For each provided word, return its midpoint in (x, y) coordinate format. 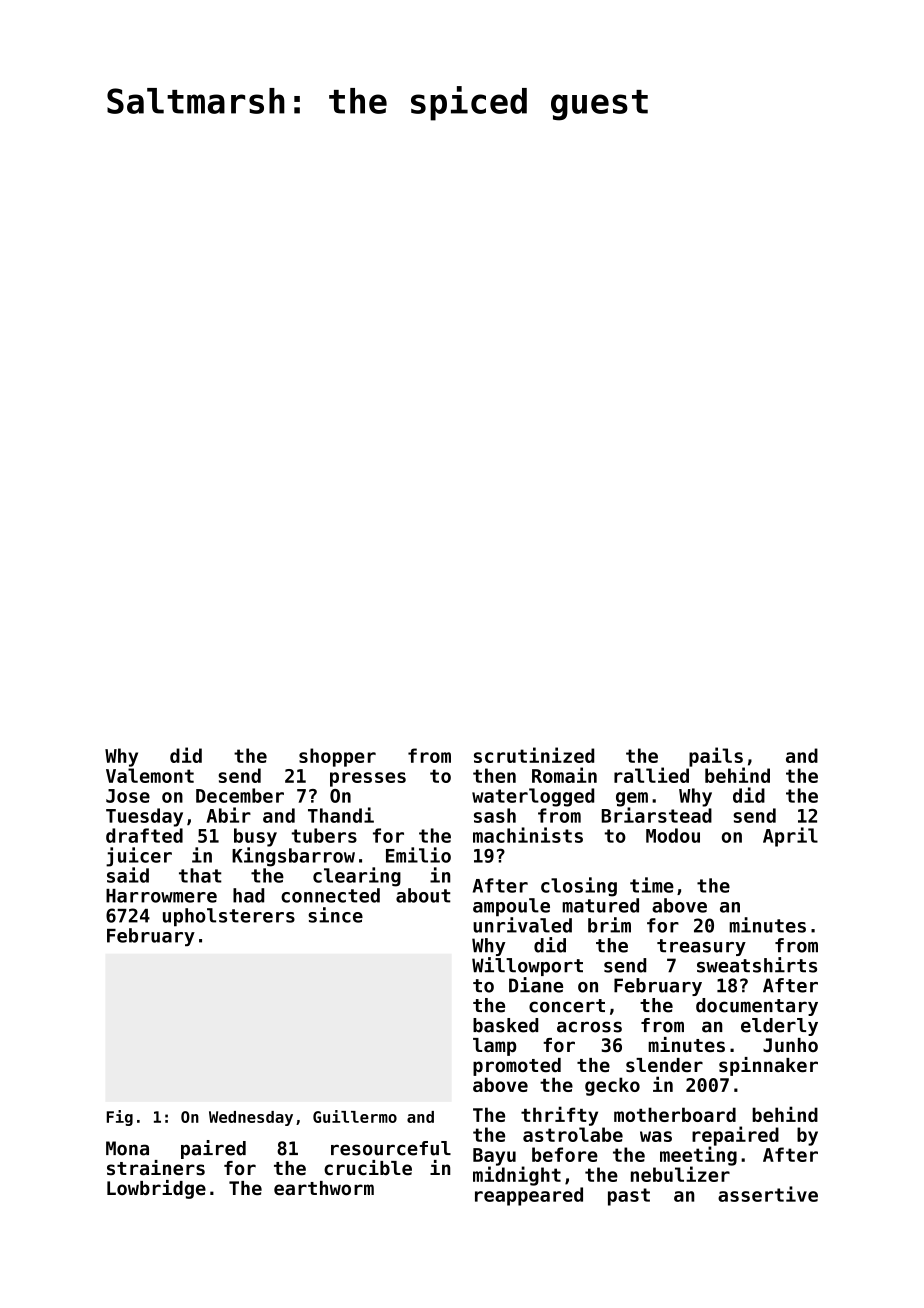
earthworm (324, 1188)
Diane (536, 985)
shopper (337, 757)
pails (716, 757)
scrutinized (534, 755)
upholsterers (229, 917)
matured (600, 905)
